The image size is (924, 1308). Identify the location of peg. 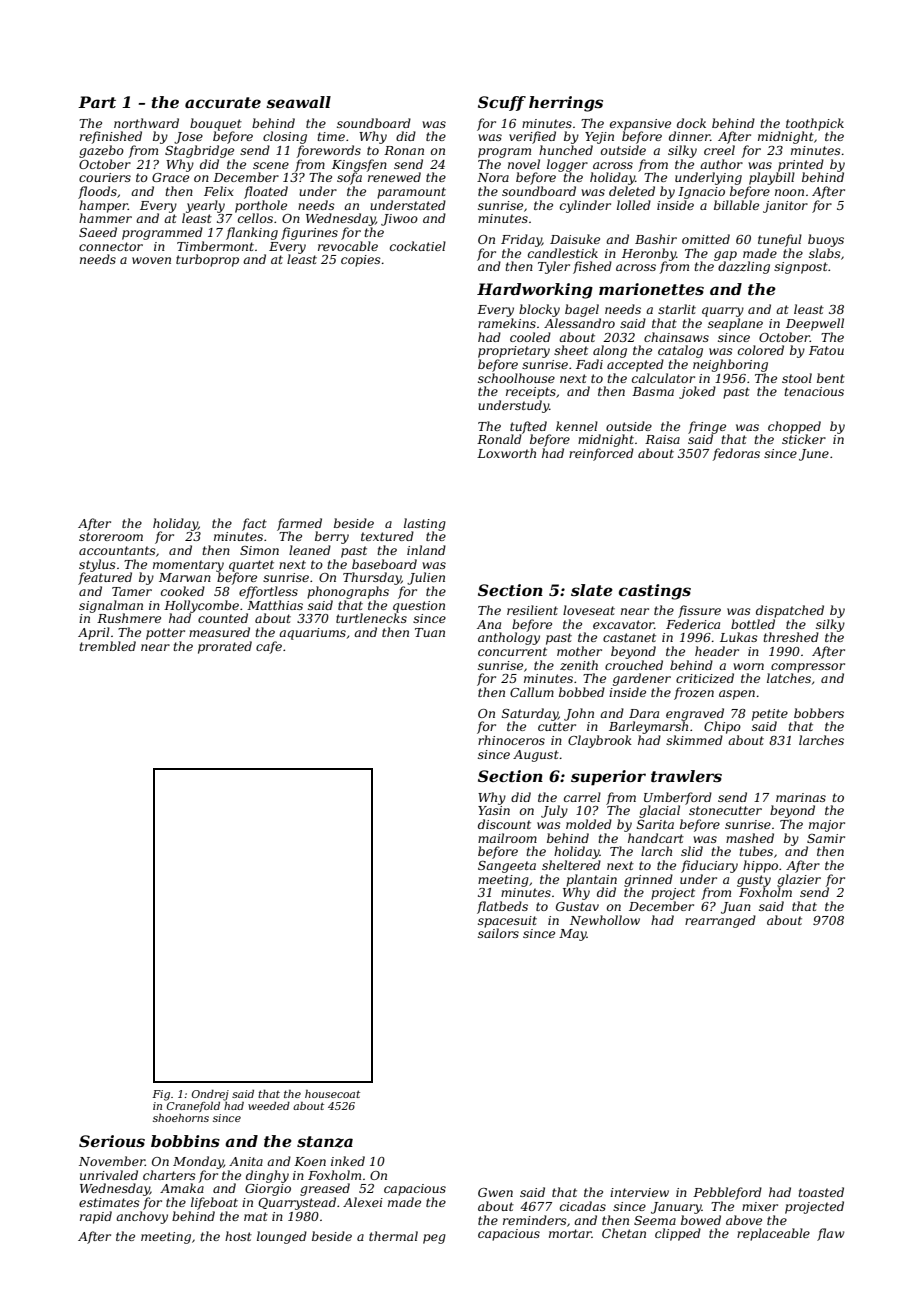
(434, 1239).
